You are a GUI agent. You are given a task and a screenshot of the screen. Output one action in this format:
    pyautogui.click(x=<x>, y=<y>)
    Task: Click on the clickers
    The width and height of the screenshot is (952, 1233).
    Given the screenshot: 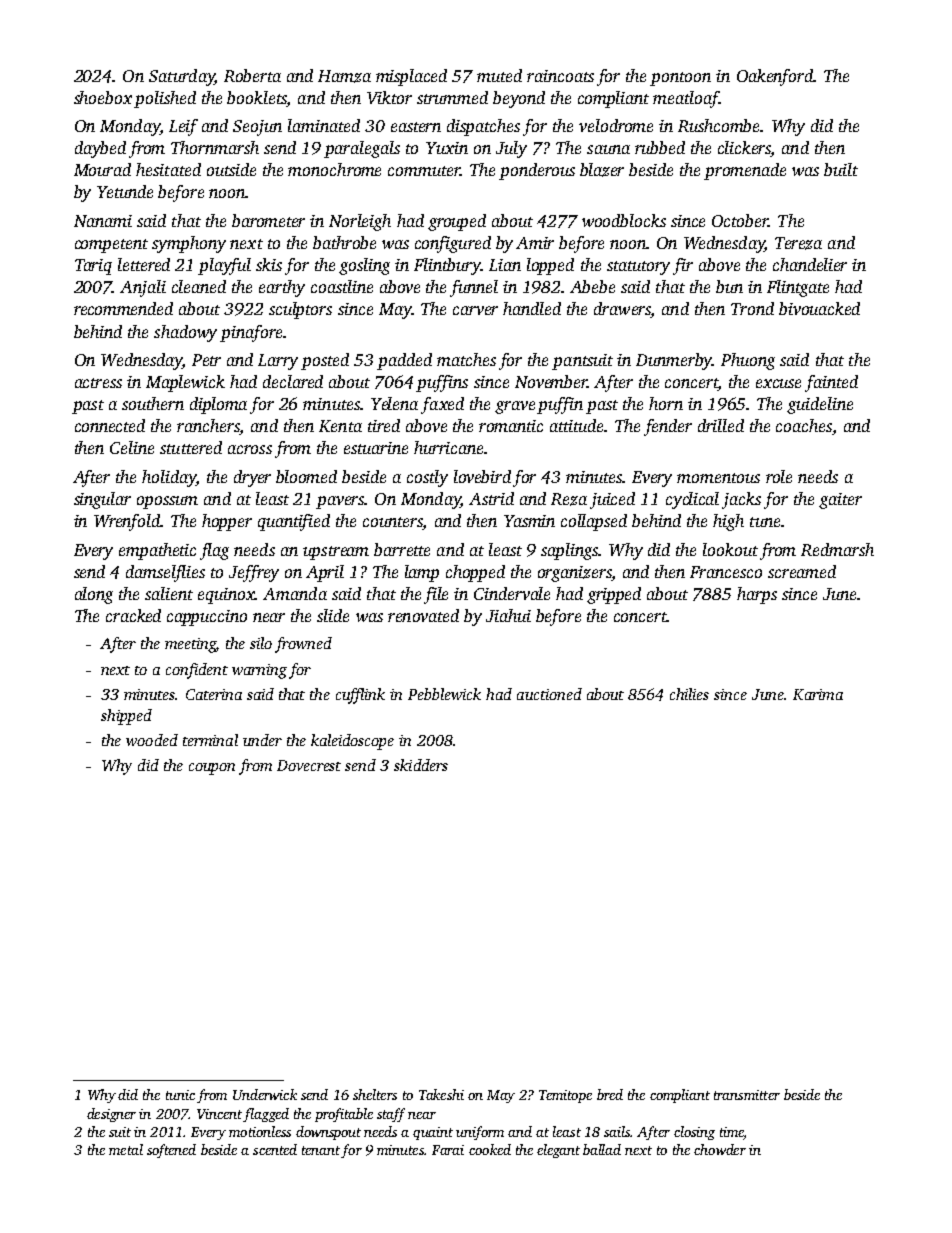 What is the action you would take?
    pyautogui.click(x=744, y=149)
